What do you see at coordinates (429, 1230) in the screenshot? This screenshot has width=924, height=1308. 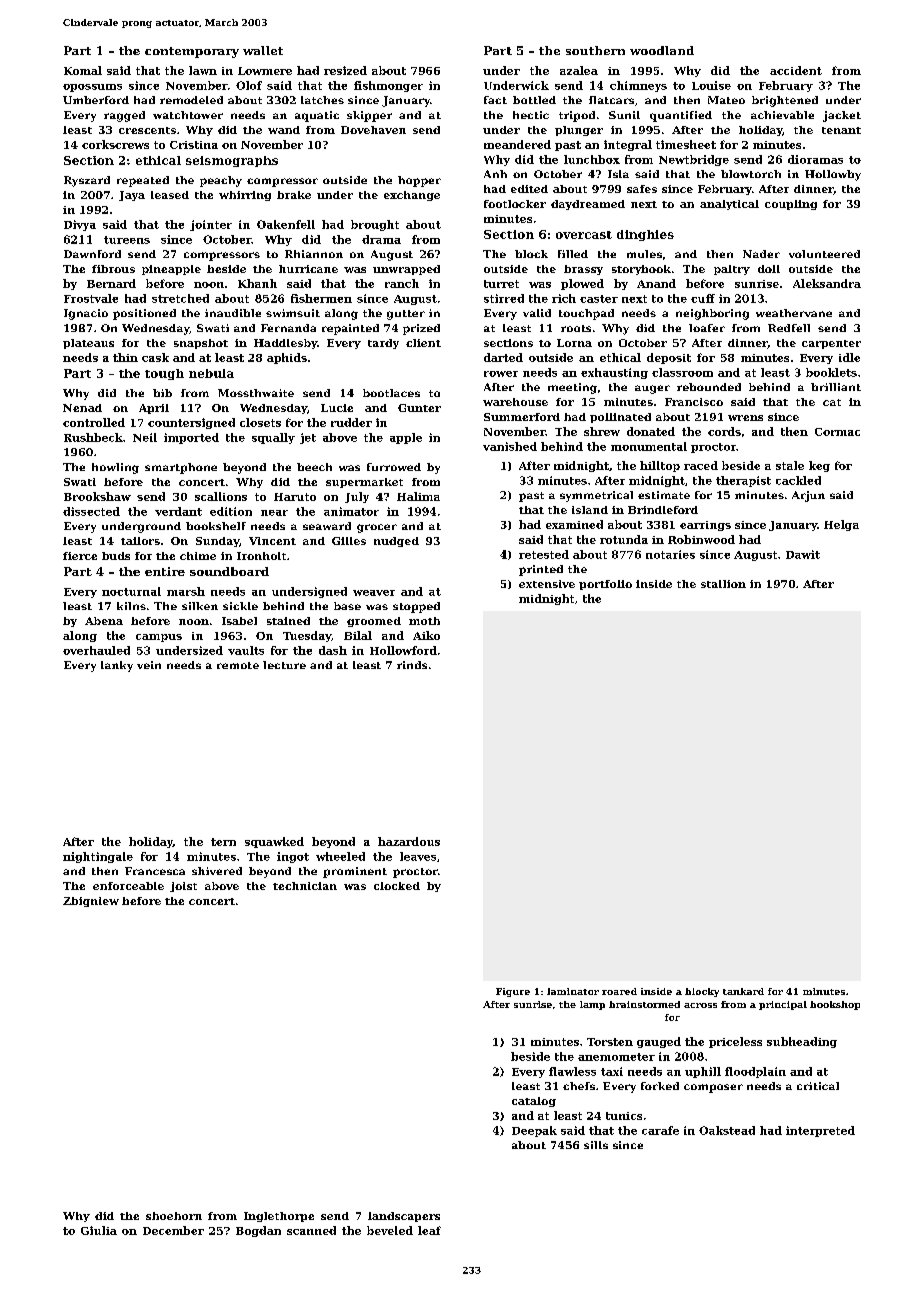 I see `leaf` at bounding box center [429, 1230].
